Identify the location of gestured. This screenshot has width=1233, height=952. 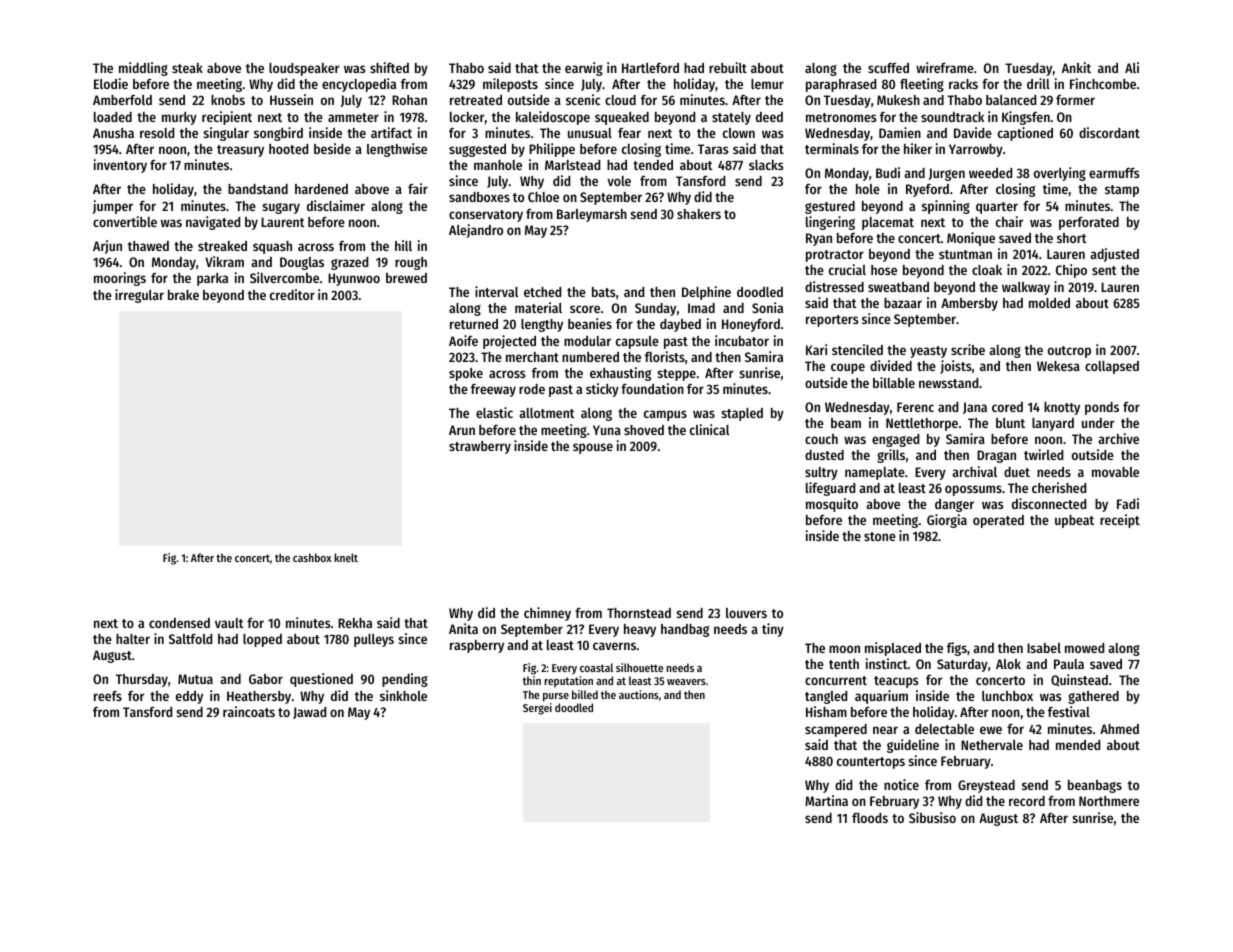
(830, 207).
